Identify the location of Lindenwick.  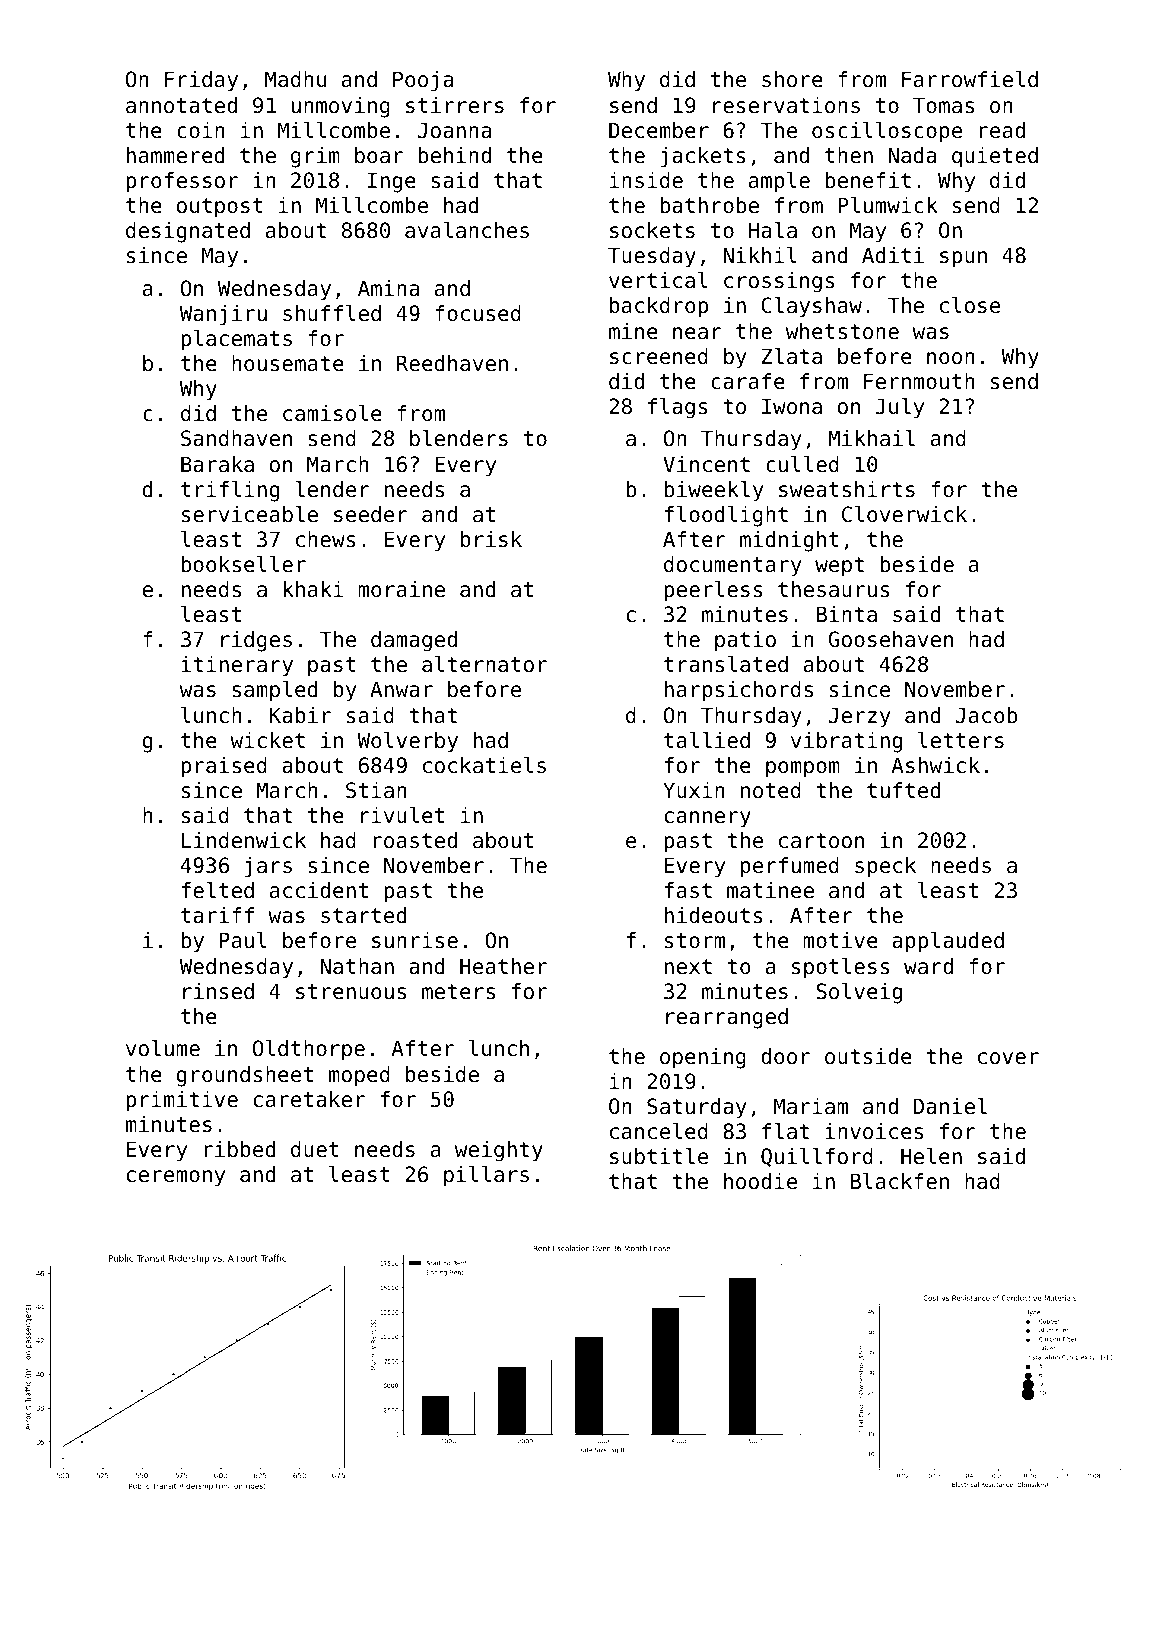
(244, 840).
